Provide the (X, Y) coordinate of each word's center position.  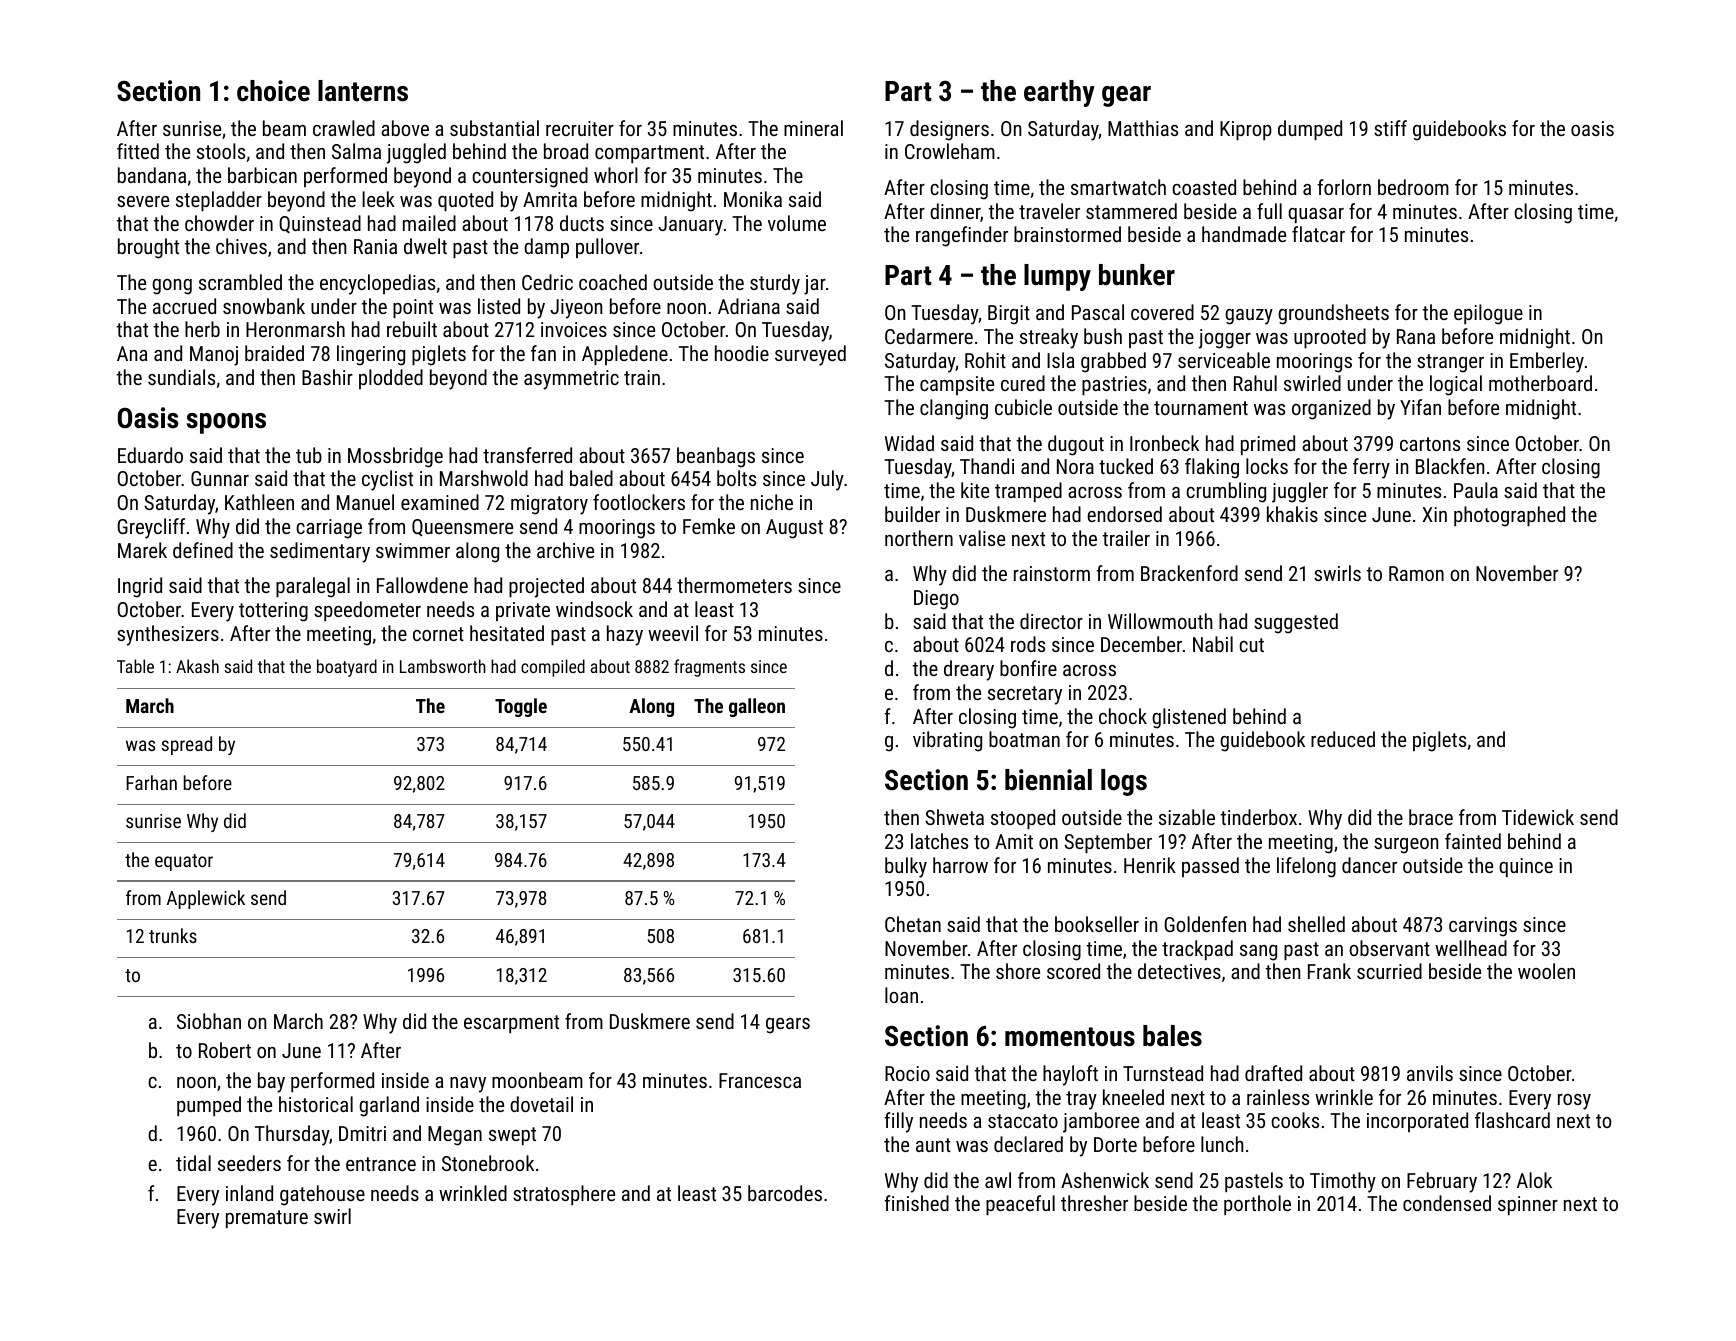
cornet (438, 634)
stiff (1390, 128)
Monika (753, 199)
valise (982, 538)
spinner (1528, 1205)
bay (271, 1082)
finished (916, 1203)
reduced (1343, 739)
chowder (219, 223)
